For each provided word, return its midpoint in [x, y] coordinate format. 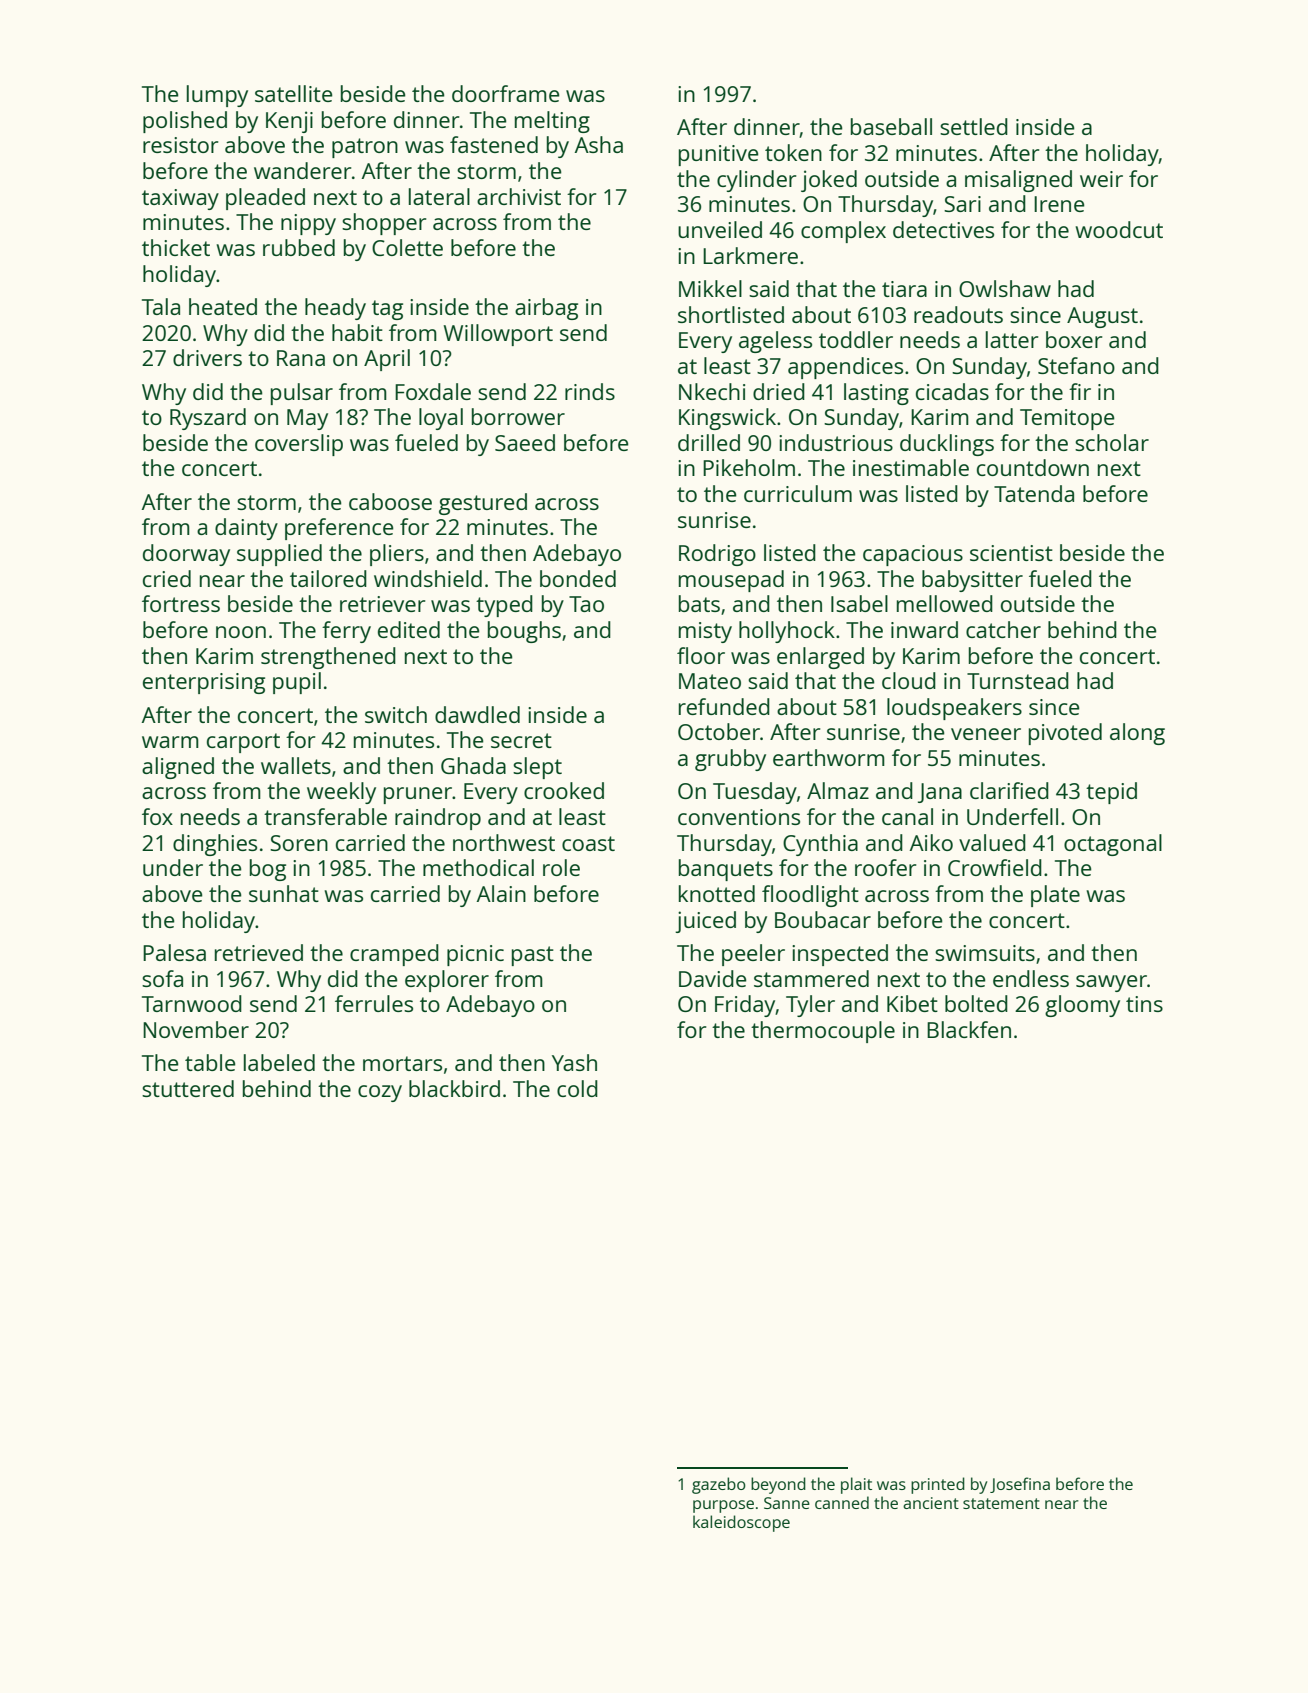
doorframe [506, 93]
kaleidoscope [741, 1523]
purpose [723, 1506]
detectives [943, 229]
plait [856, 1485]
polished [185, 122]
